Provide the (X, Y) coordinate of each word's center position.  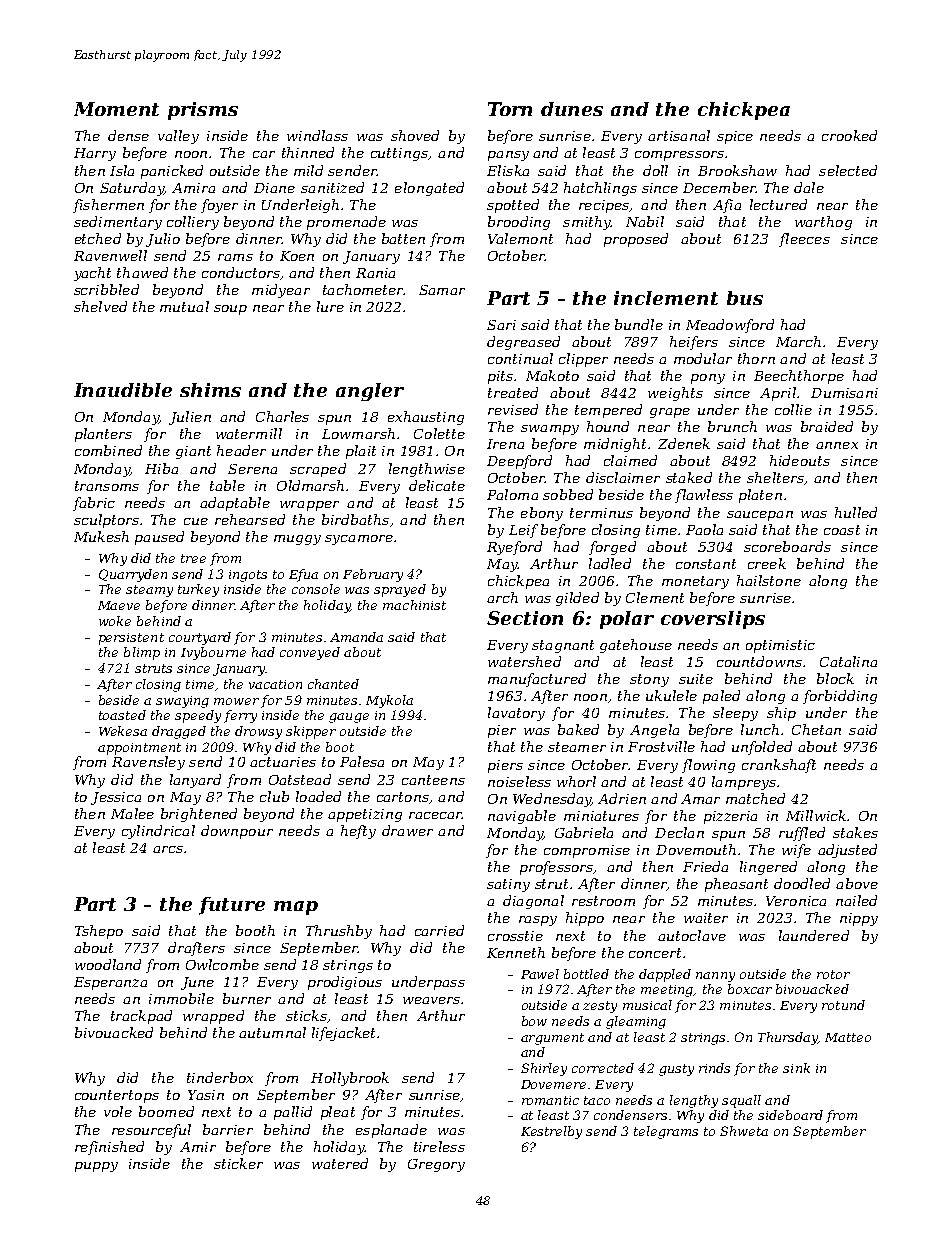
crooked (849, 135)
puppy (96, 1167)
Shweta (744, 1131)
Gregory (436, 1165)
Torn (510, 109)
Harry (95, 154)
